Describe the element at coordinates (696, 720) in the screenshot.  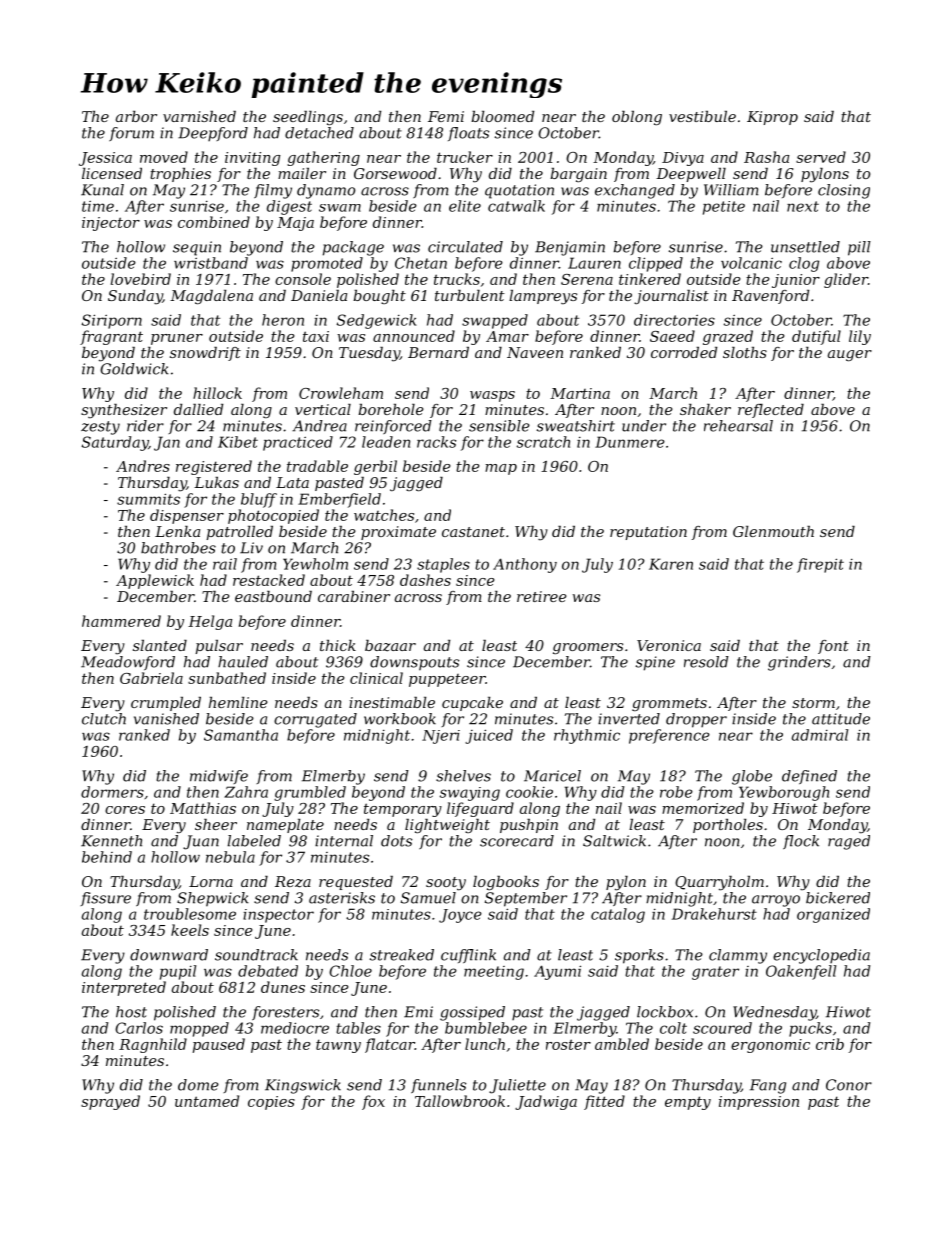
I see `dropper` at that location.
